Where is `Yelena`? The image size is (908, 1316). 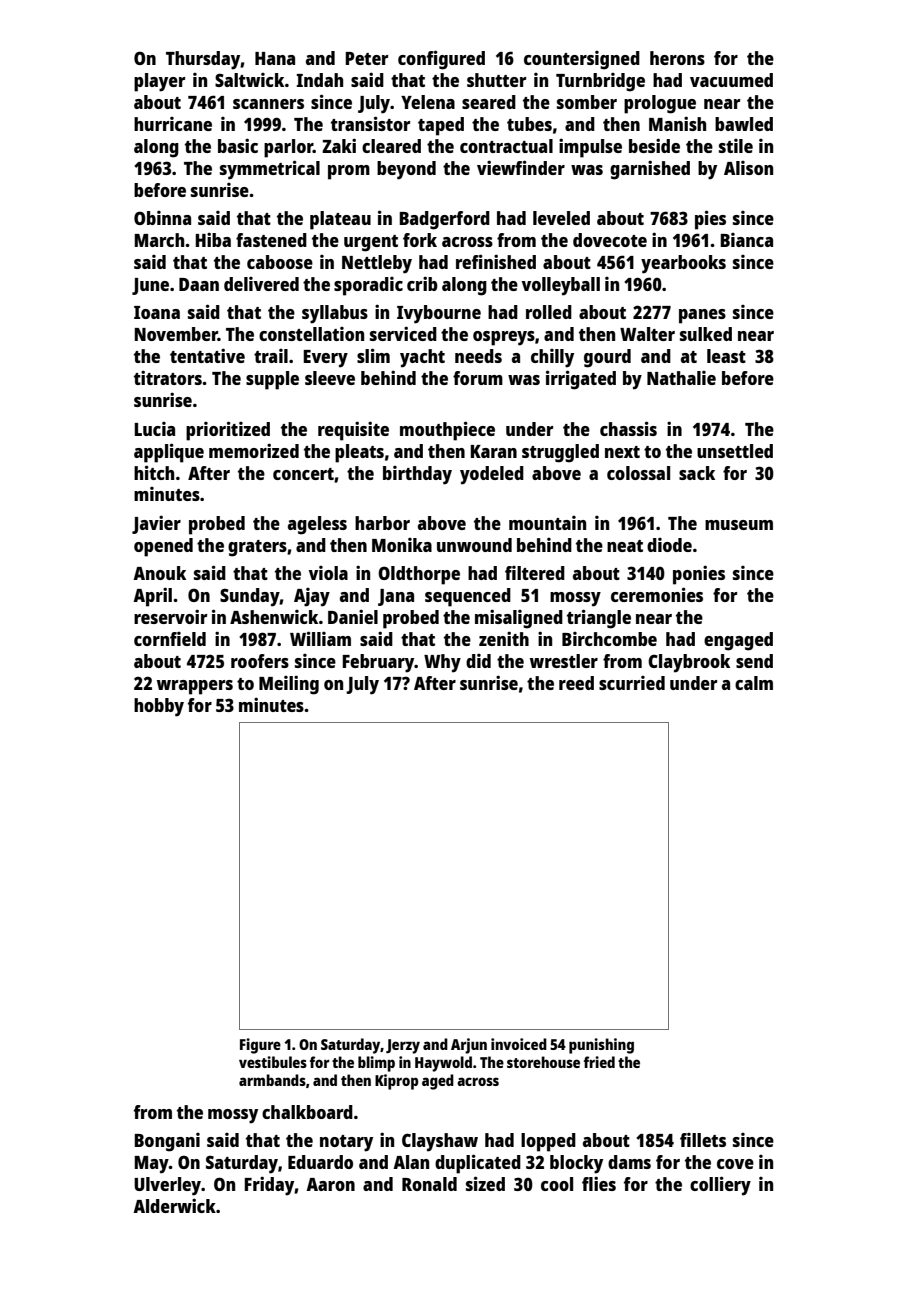 Yelena is located at coordinates (428, 102).
